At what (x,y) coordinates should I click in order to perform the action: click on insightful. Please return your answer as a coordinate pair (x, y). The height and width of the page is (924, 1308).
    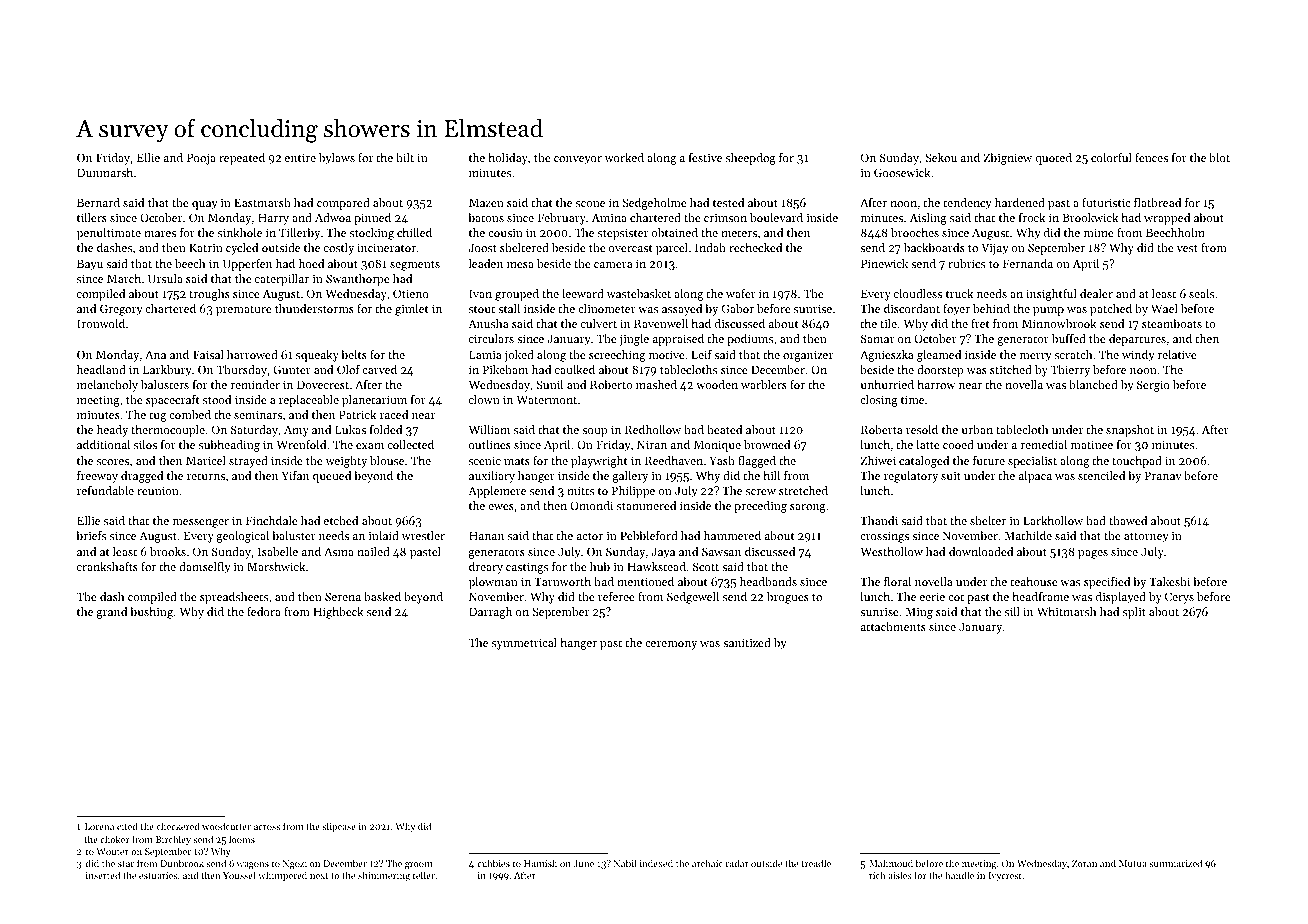
    Looking at the image, I should click on (1051, 295).
